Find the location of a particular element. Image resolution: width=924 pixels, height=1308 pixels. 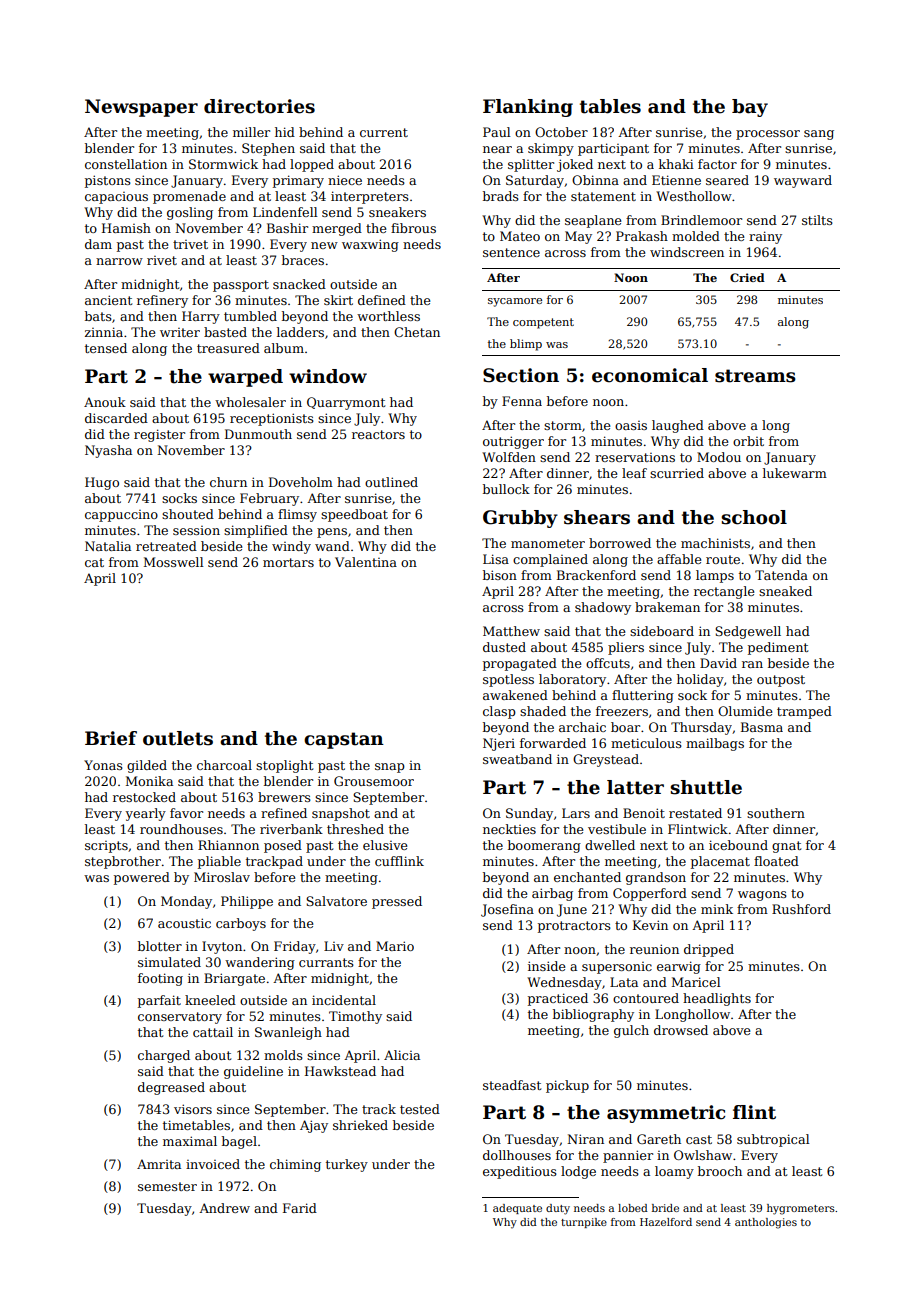

Niran is located at coordinates (585, 1139).
